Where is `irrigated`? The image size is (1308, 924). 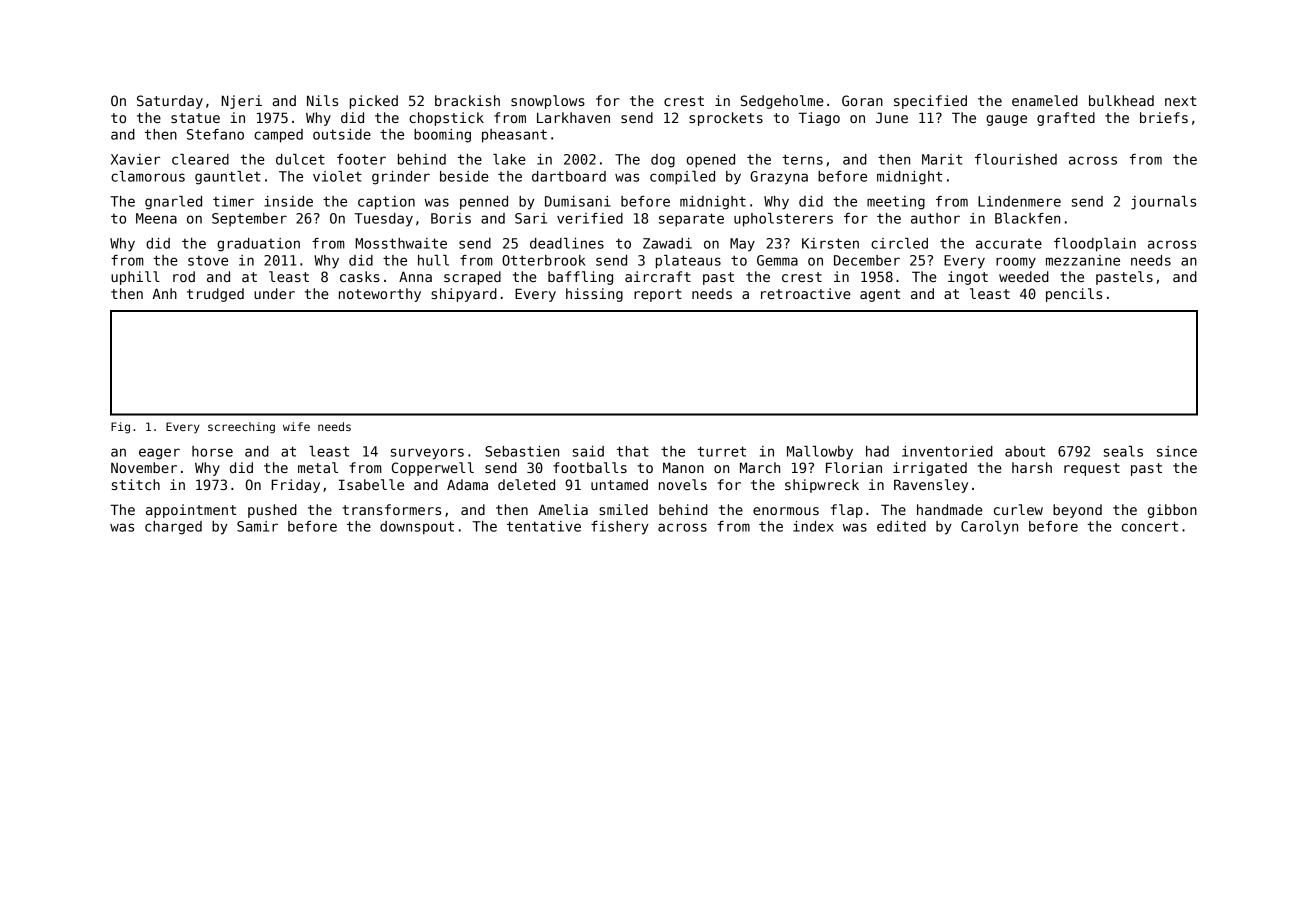 irrigated is located at coordinates (930, 469).
